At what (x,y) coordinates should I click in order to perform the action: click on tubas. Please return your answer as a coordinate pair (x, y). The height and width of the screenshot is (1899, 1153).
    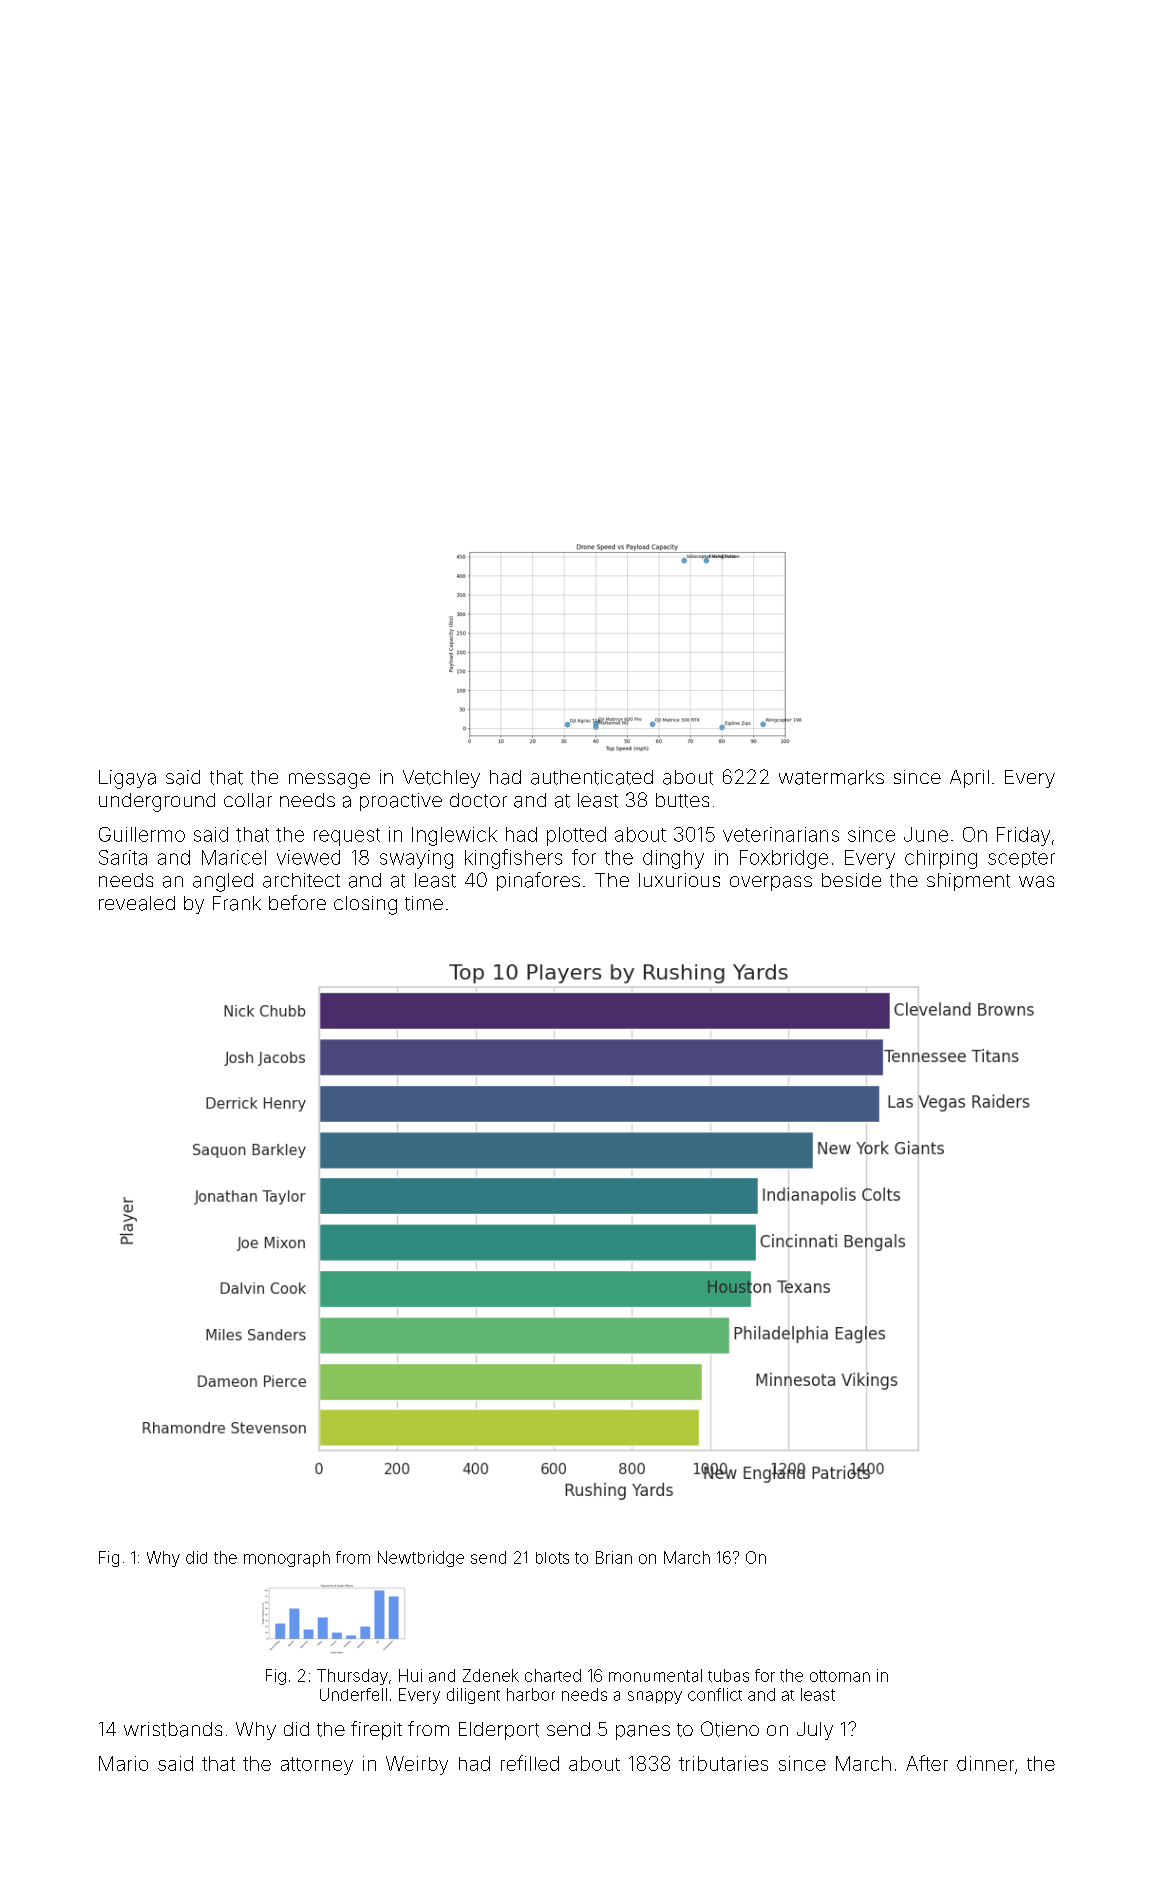
    Looking at the image, I should click on (728, 1675).
